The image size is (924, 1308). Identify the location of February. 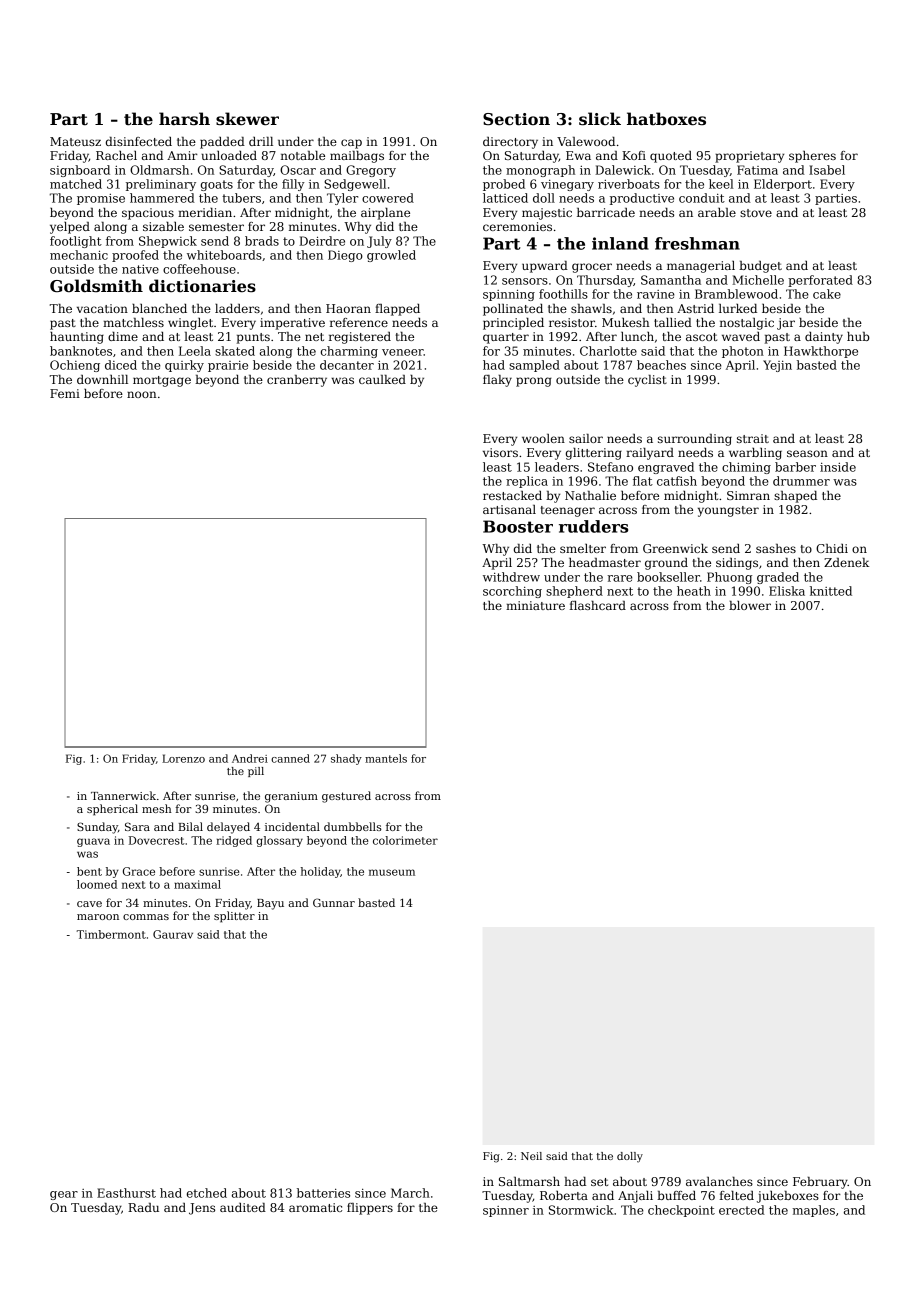
(820, 1183).
